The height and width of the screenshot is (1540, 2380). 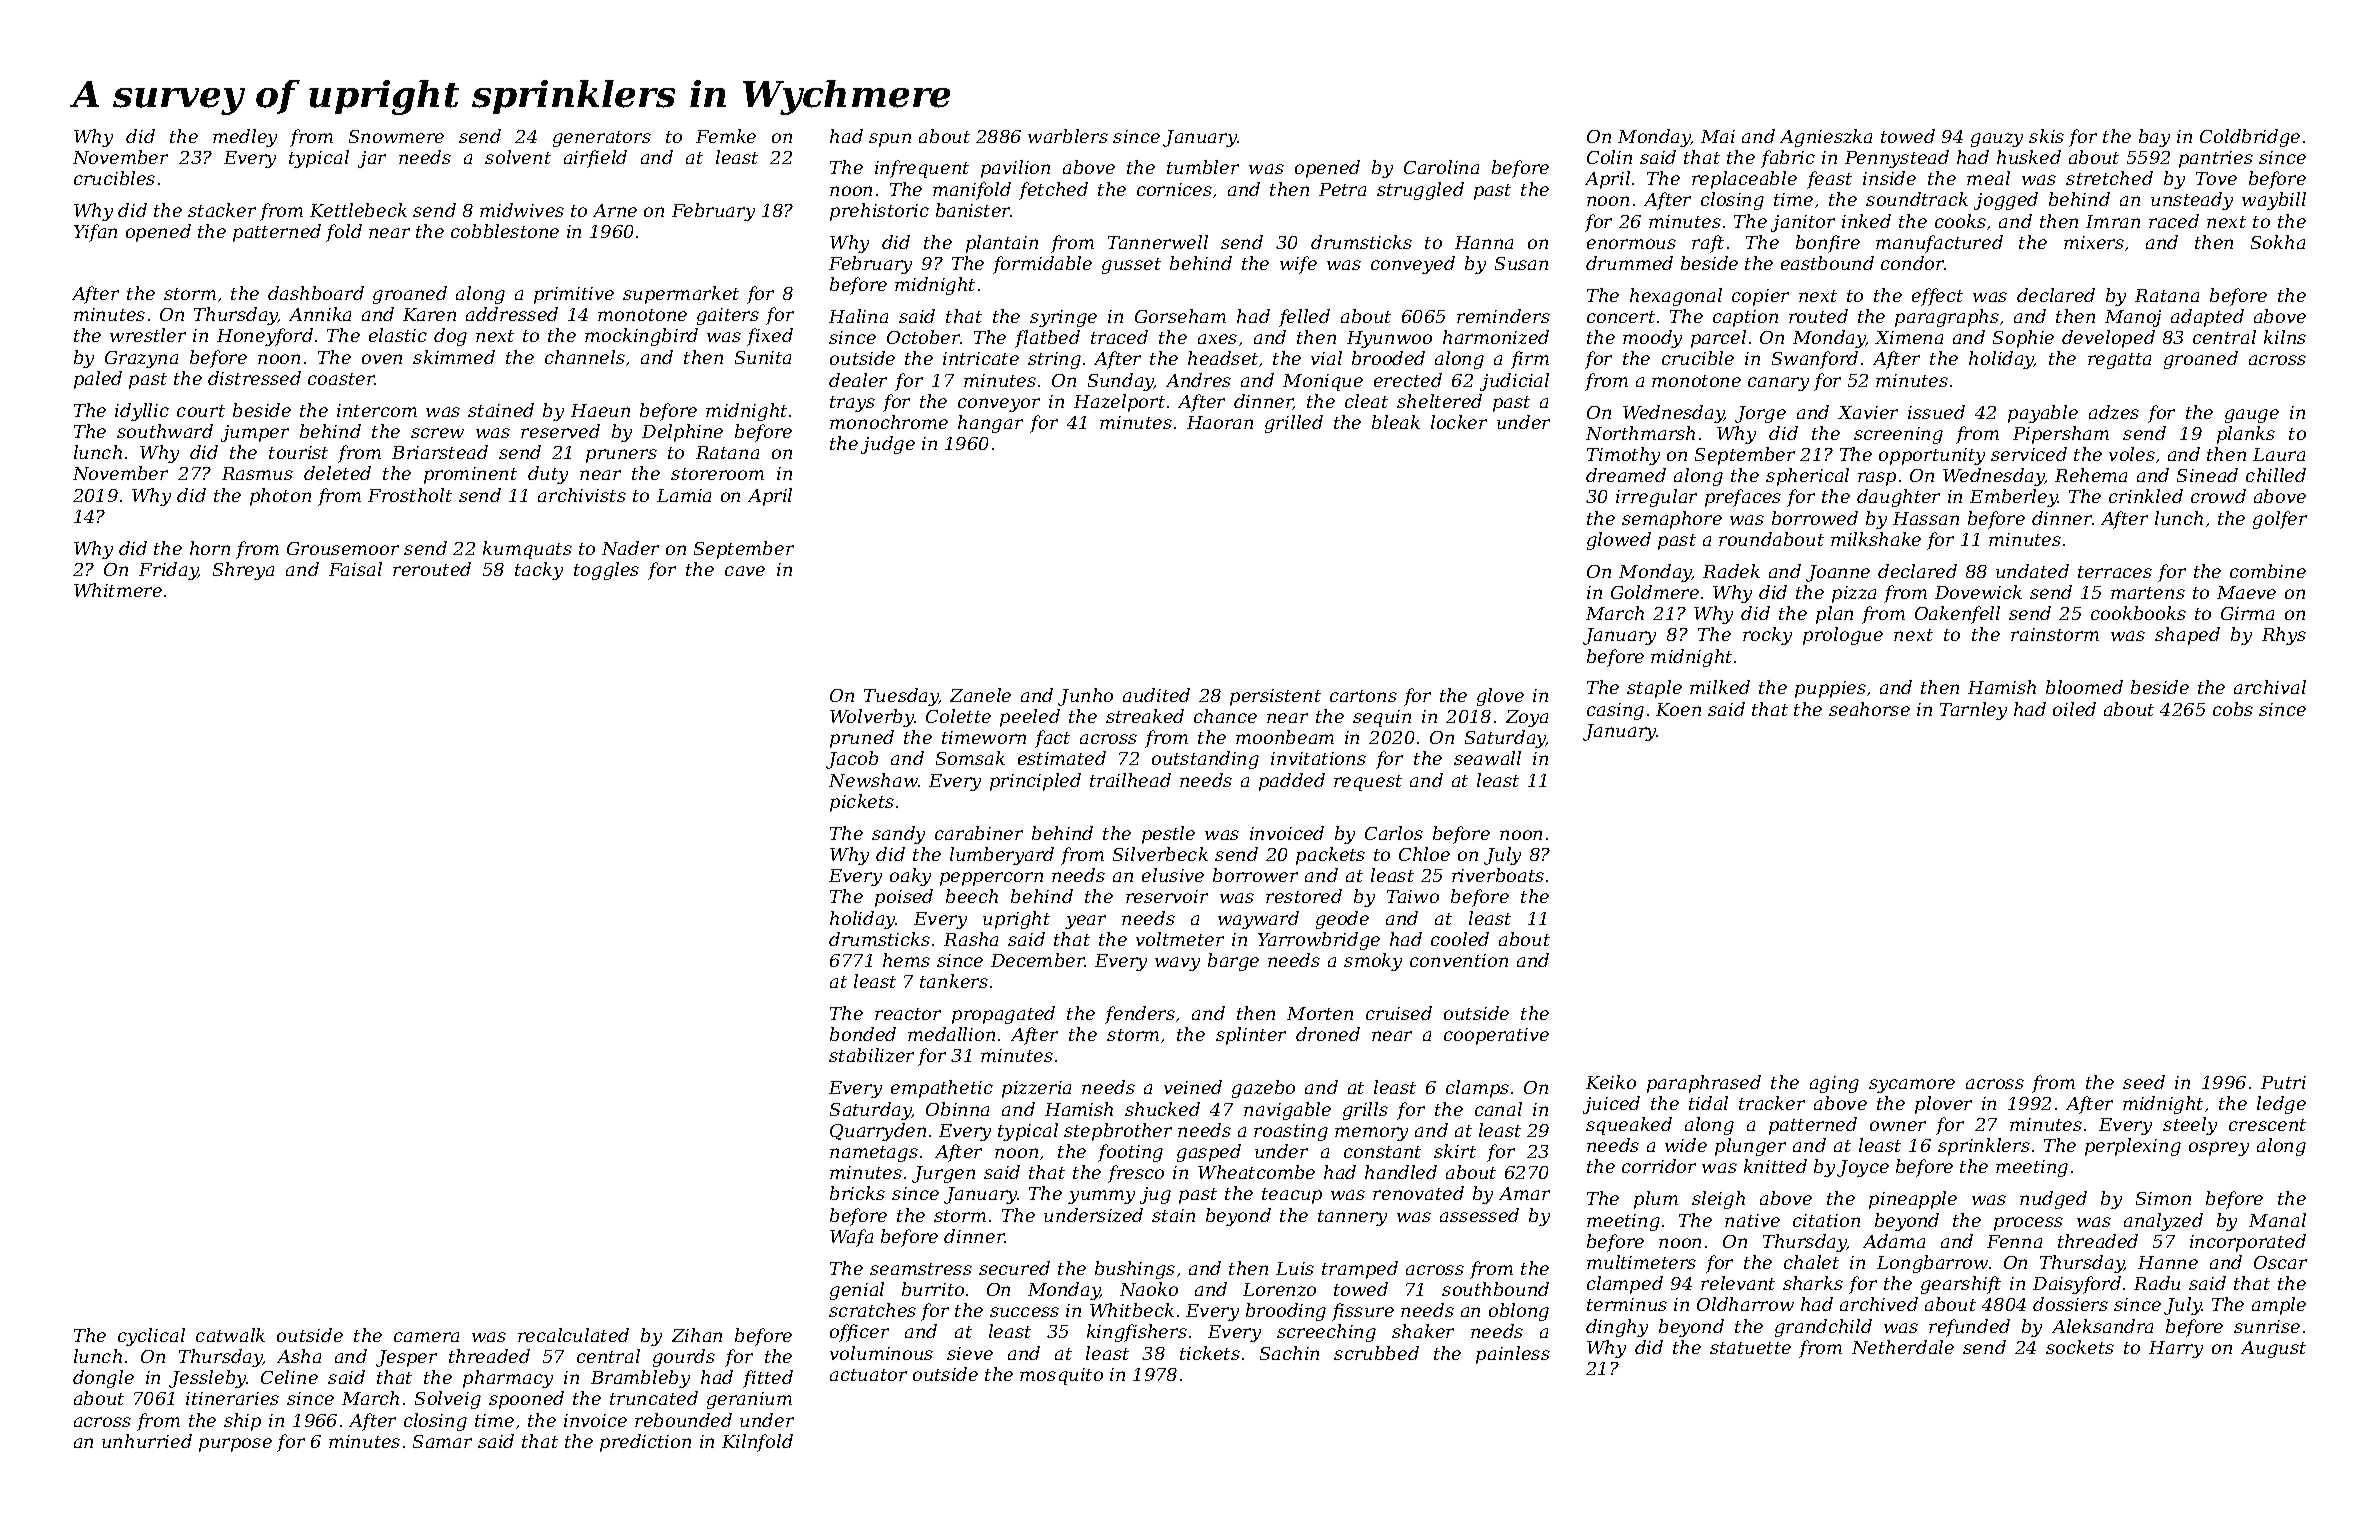 What do you see at coordinates (257, 473) in the screenshot?
I see `Rasmus` at bounding box center [257, 473].
